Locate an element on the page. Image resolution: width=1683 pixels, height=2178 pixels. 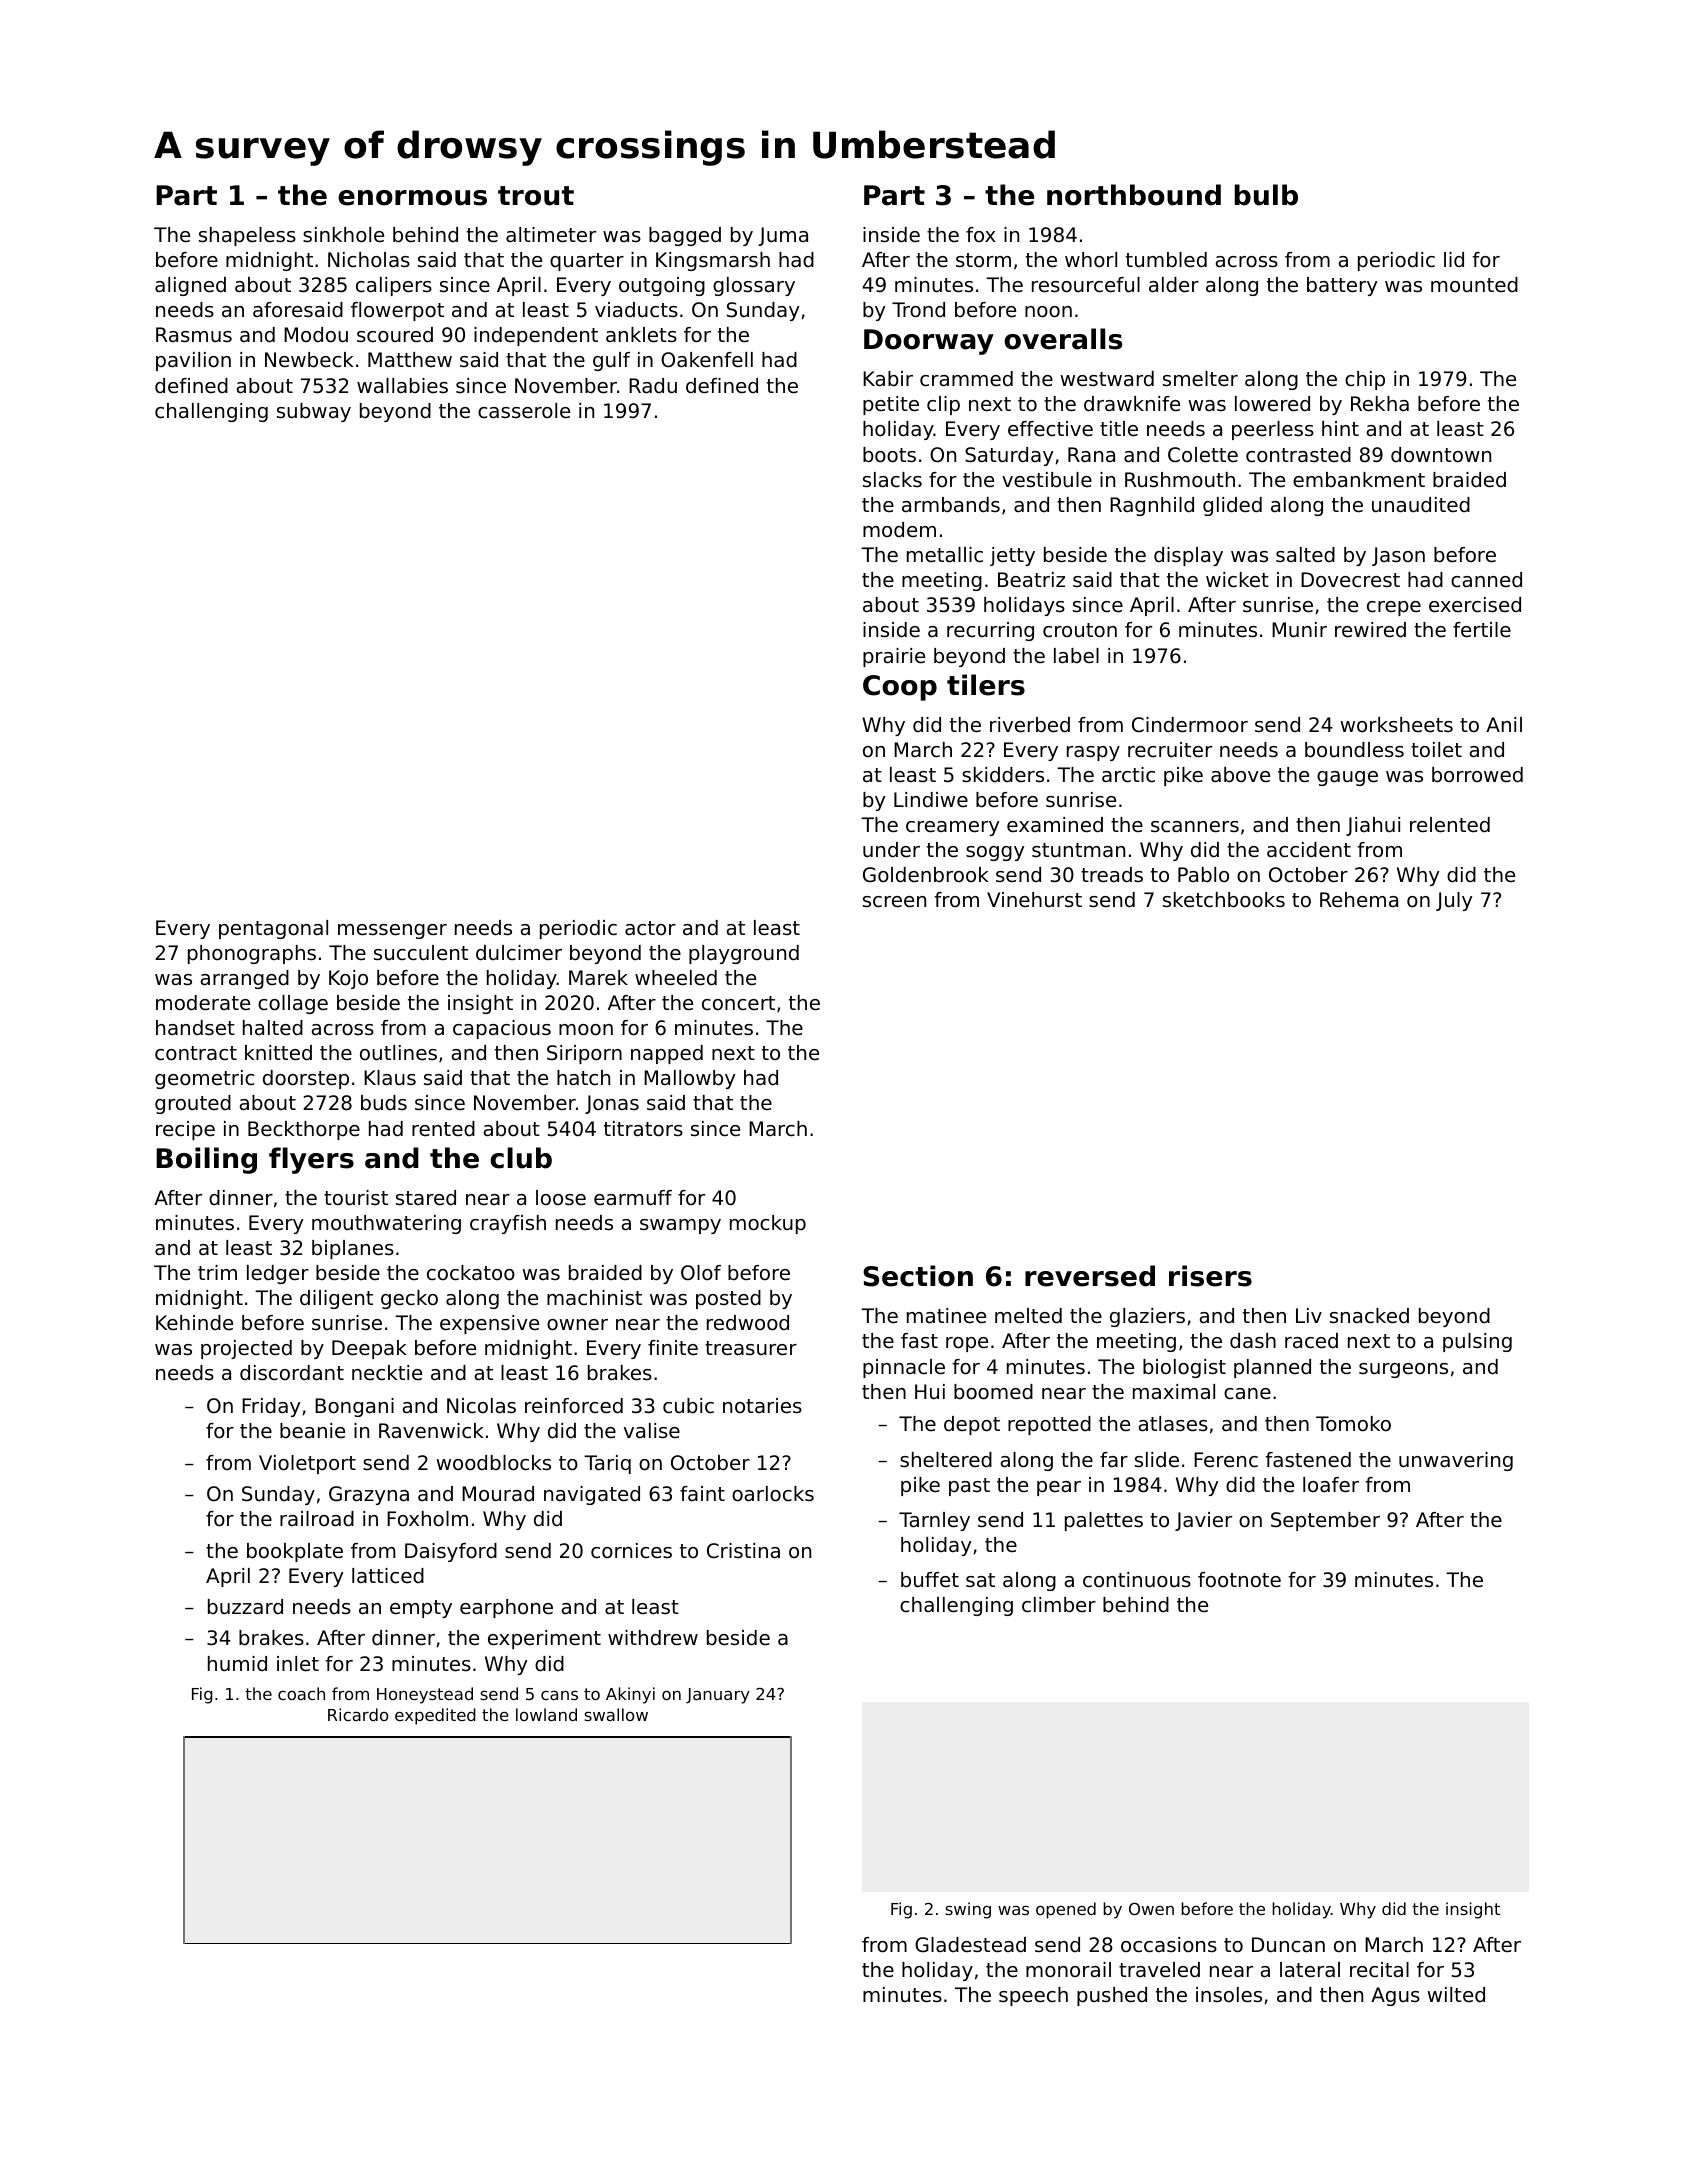
northbound is located at coordinates (1134, 195).
